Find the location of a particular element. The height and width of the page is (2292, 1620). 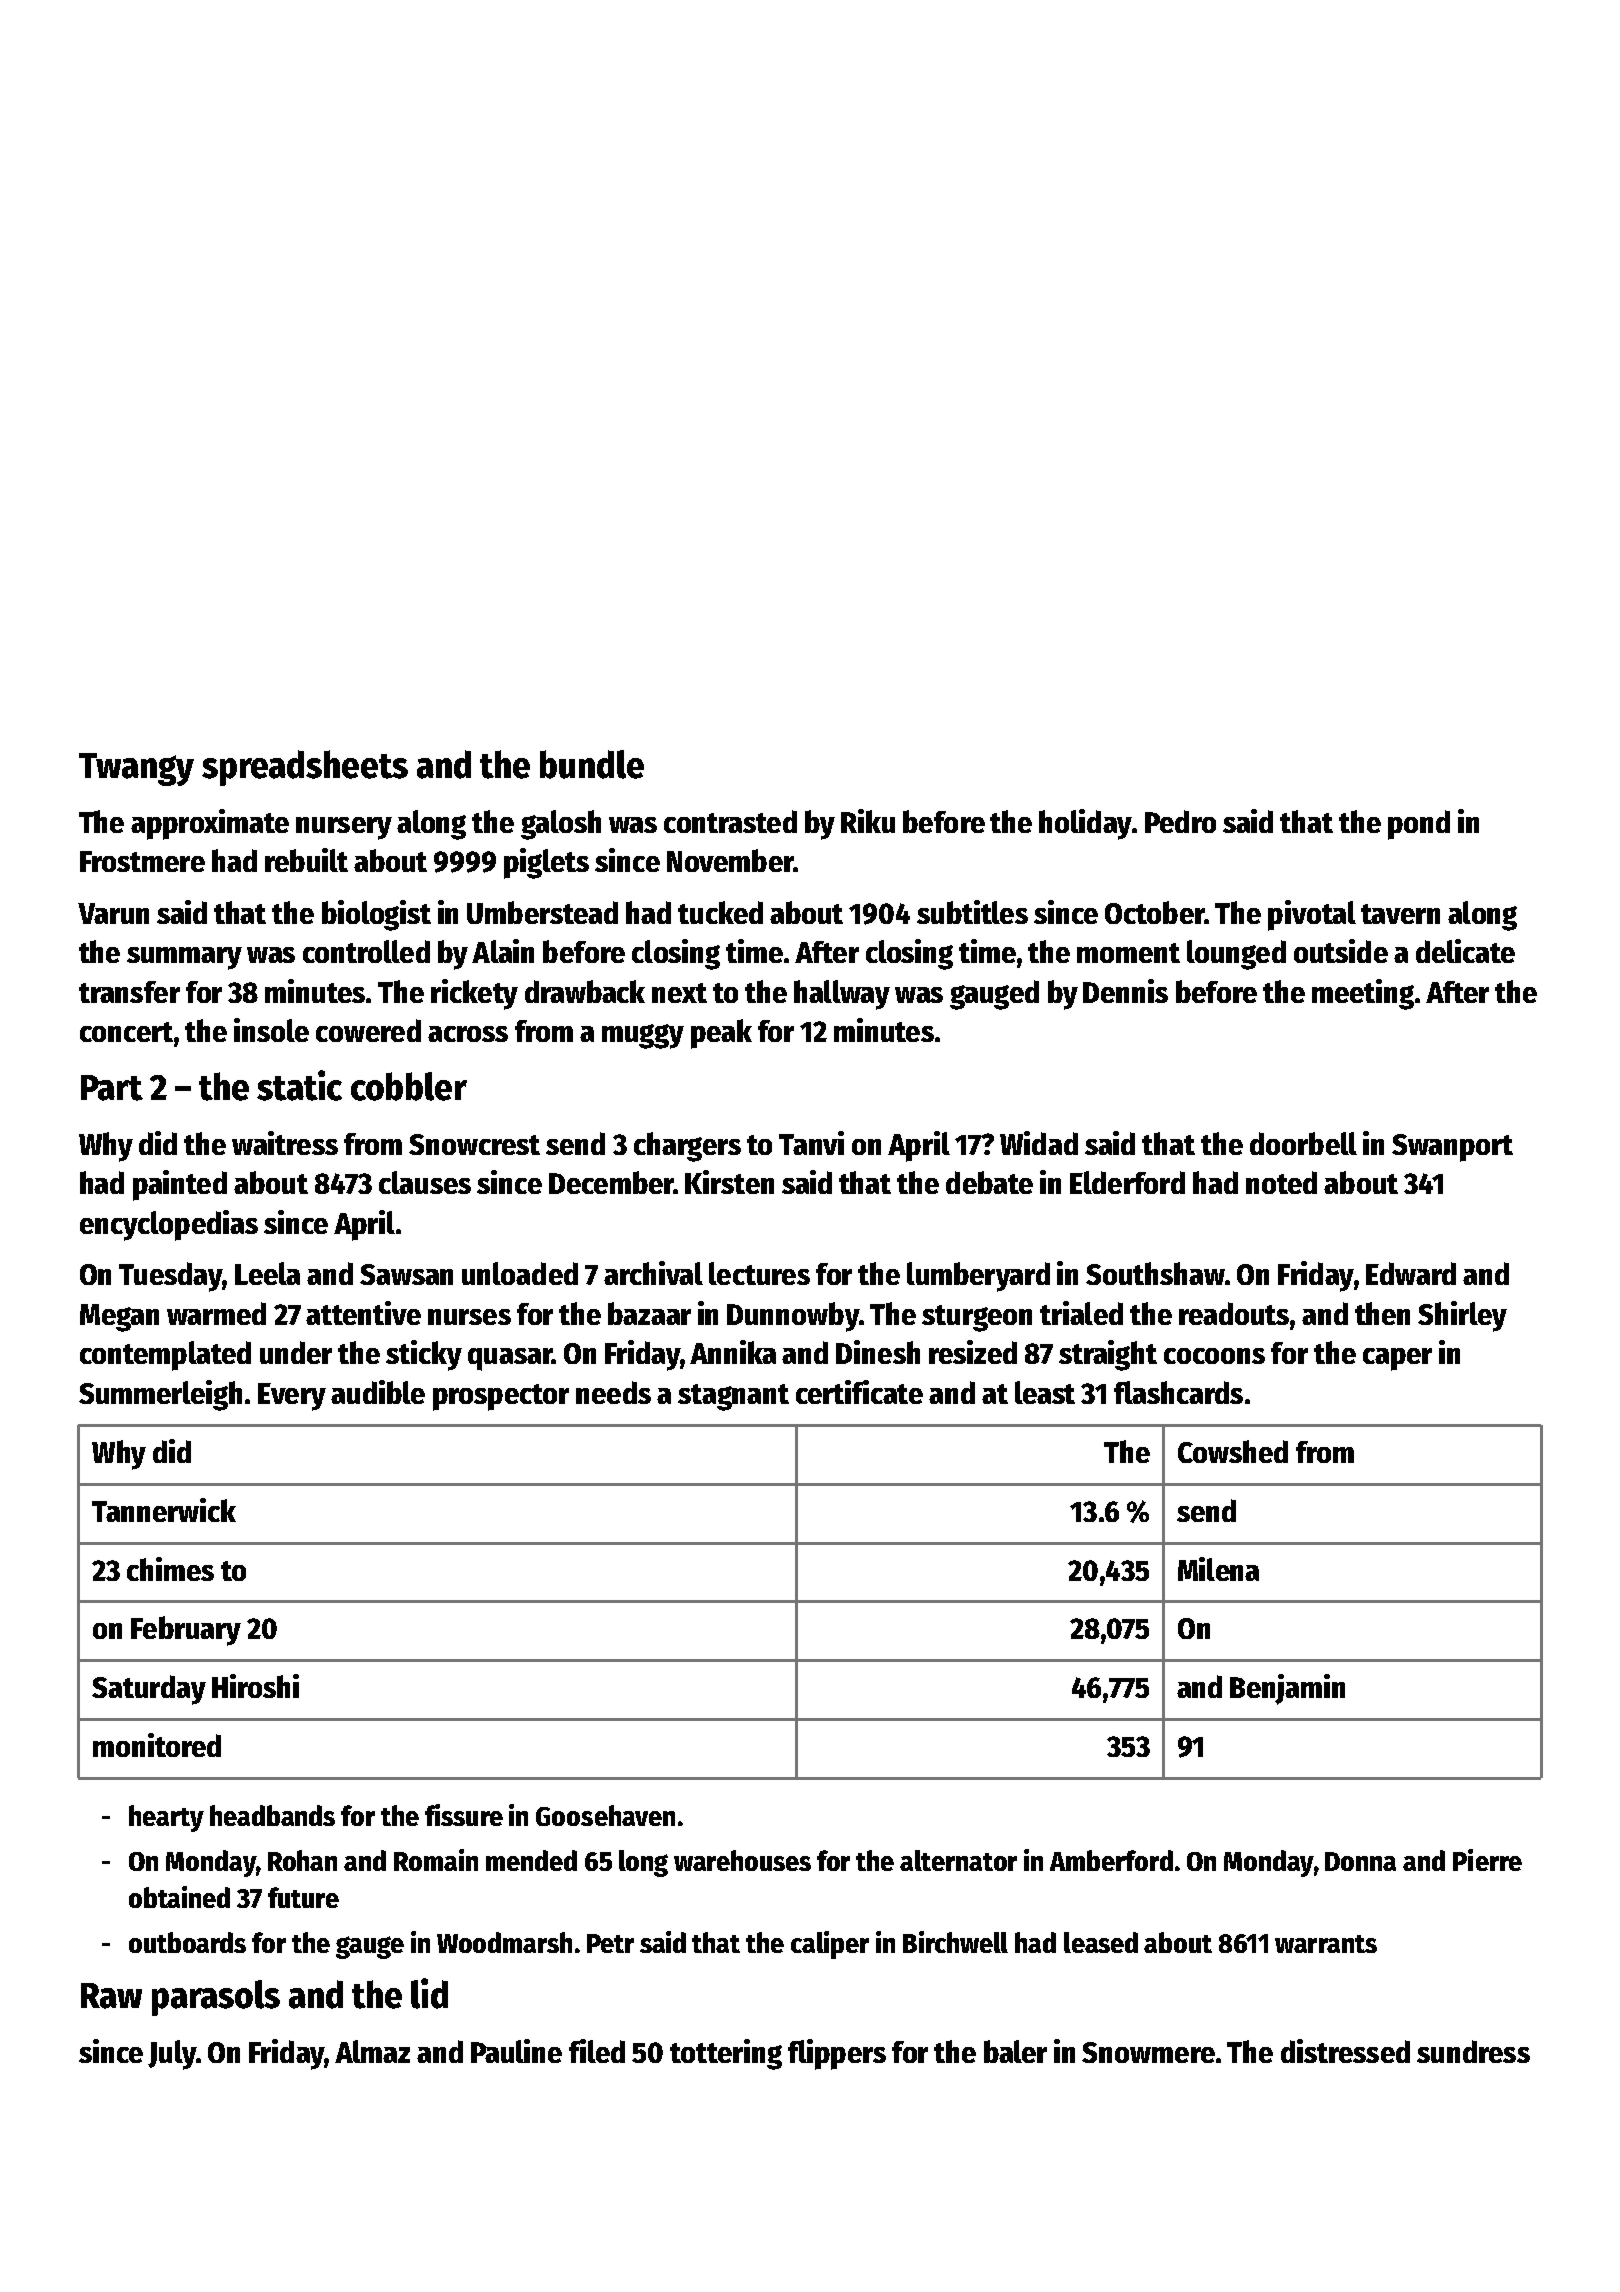

Almaz is located at coordinates (372, 2051).
